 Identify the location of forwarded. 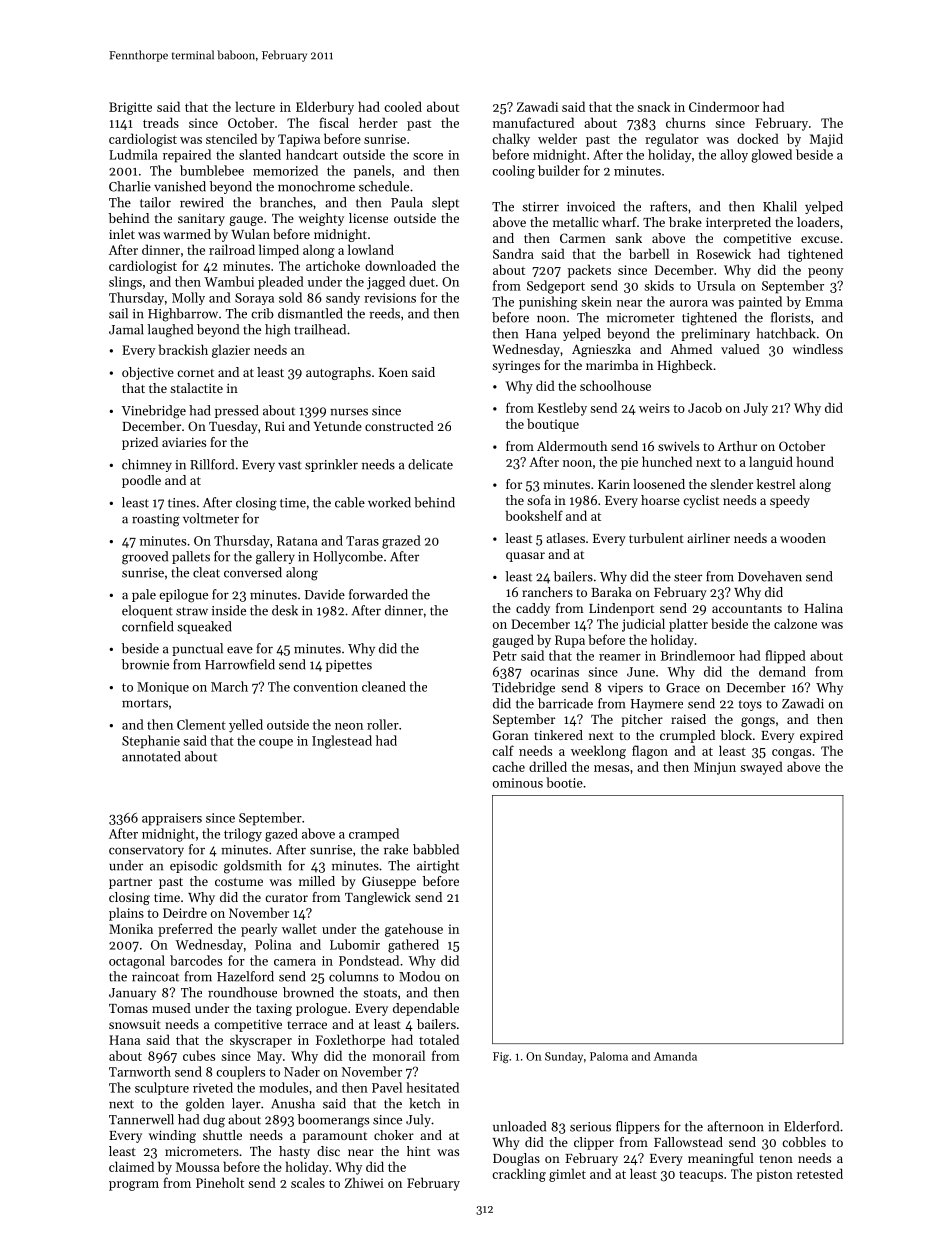
(378, 594).
